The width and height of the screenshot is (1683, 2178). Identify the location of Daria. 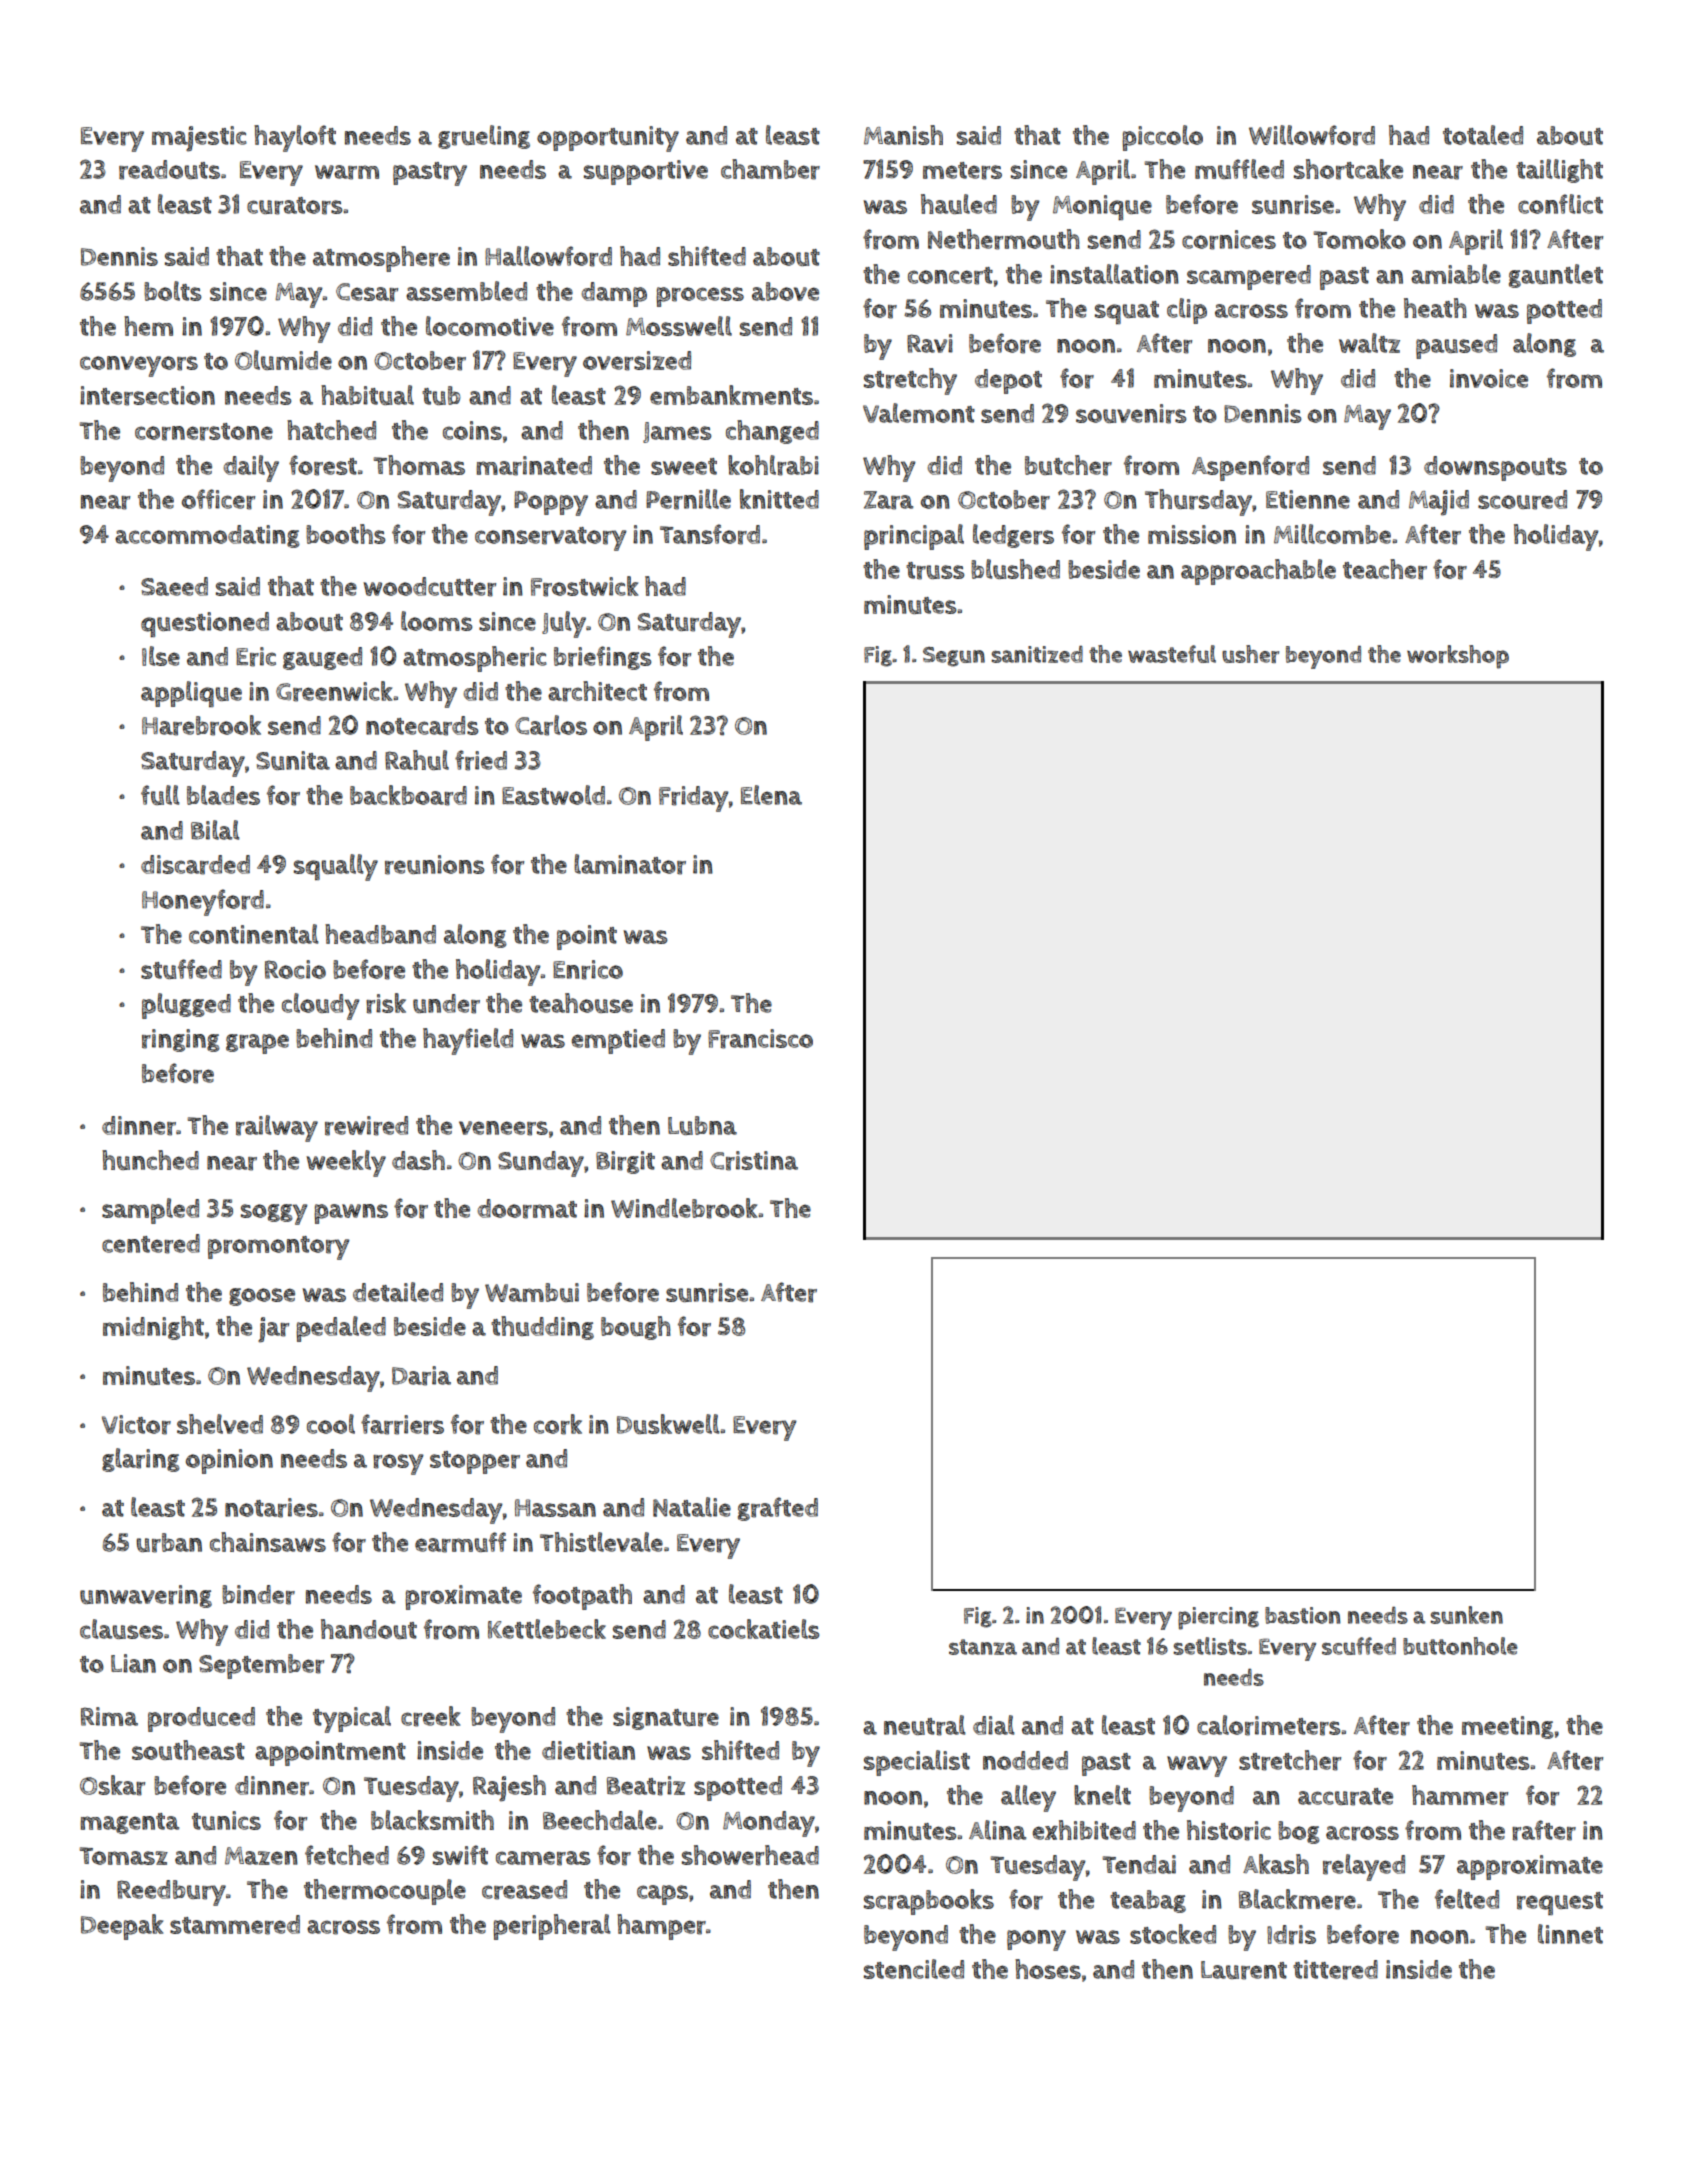
(421, 1376).
